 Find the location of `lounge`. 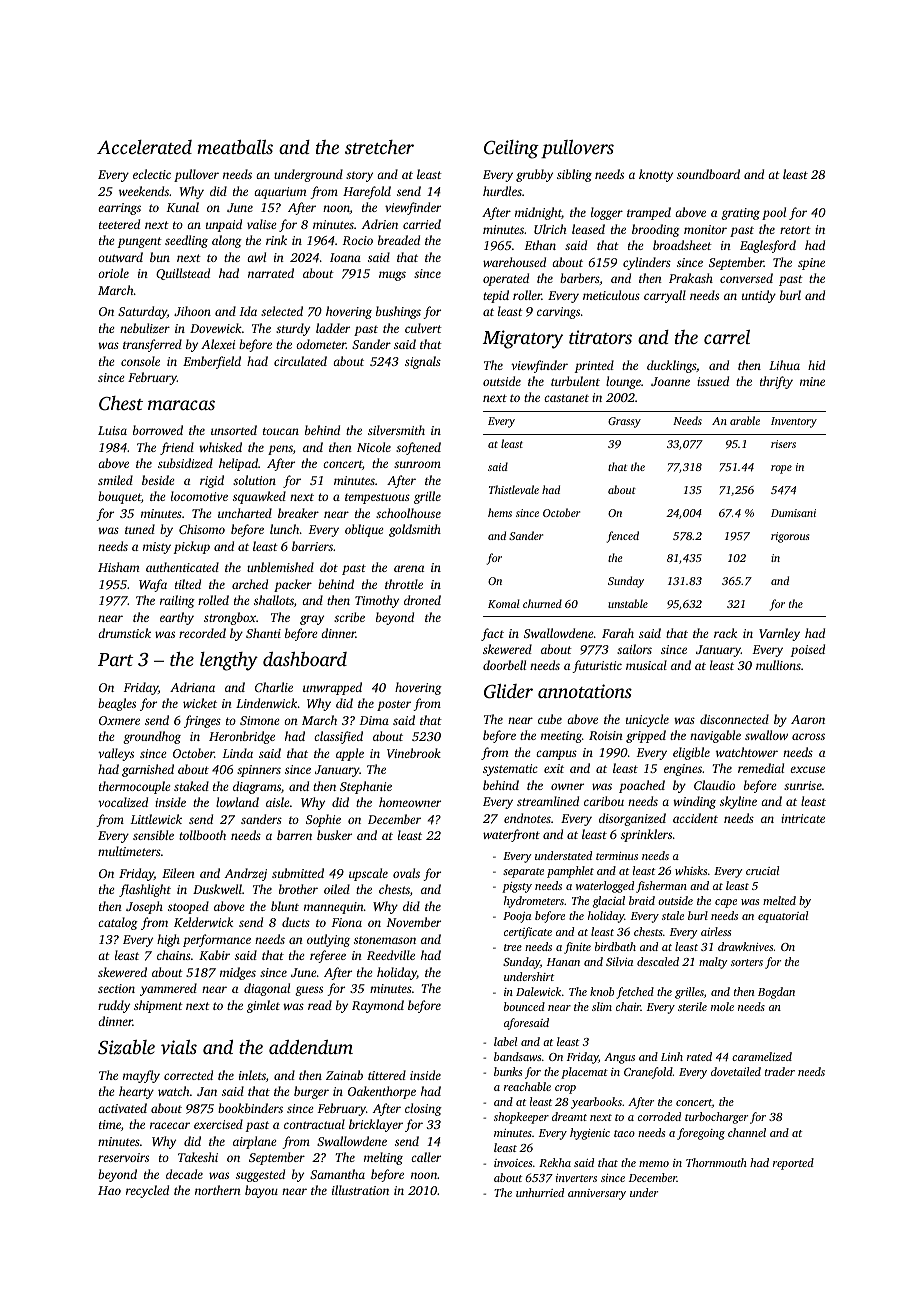

lounge is located at coordinates (623, 382).
